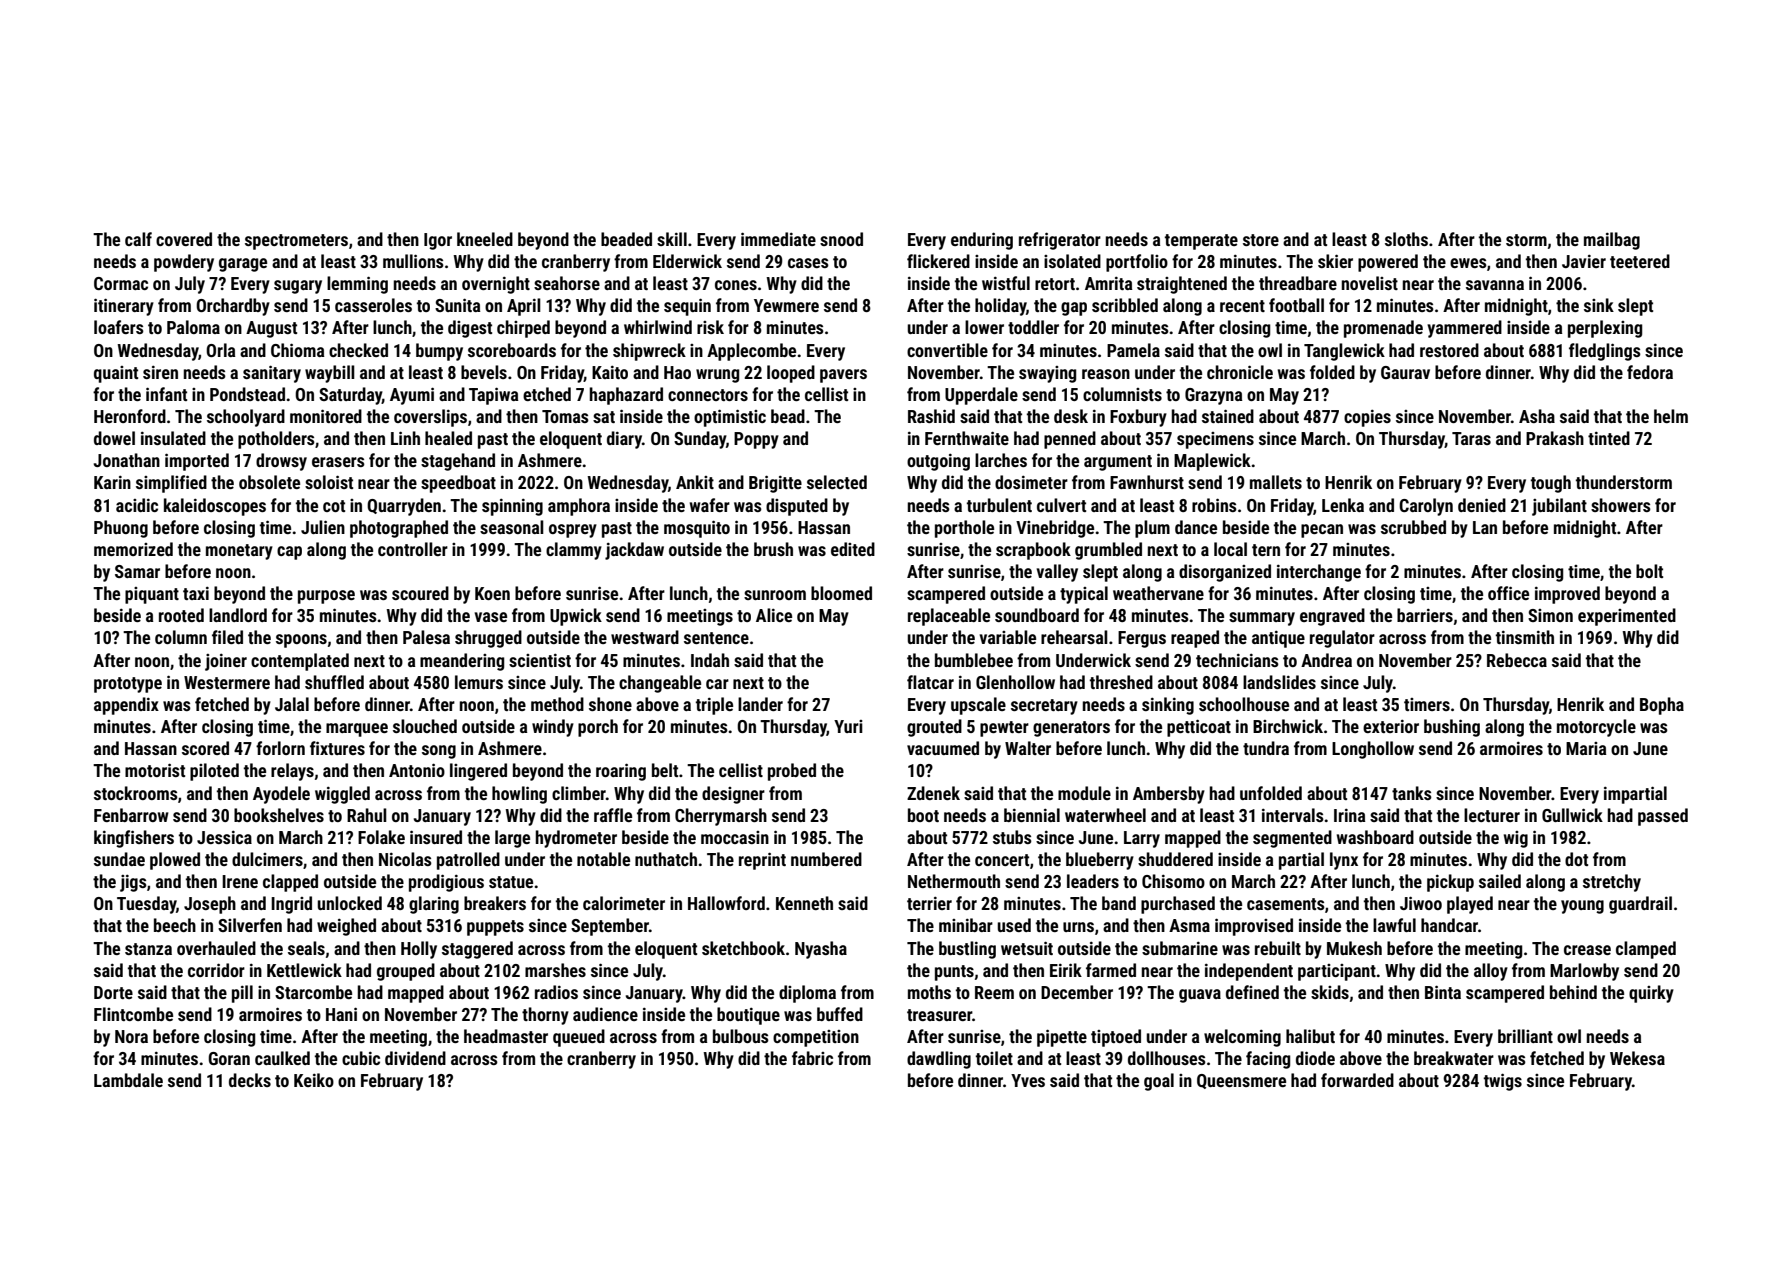 The height and width of the page is (1261, 1783). Describe the element at coordinates (743, 948) in the page. I see `sketchbook` at that location.
